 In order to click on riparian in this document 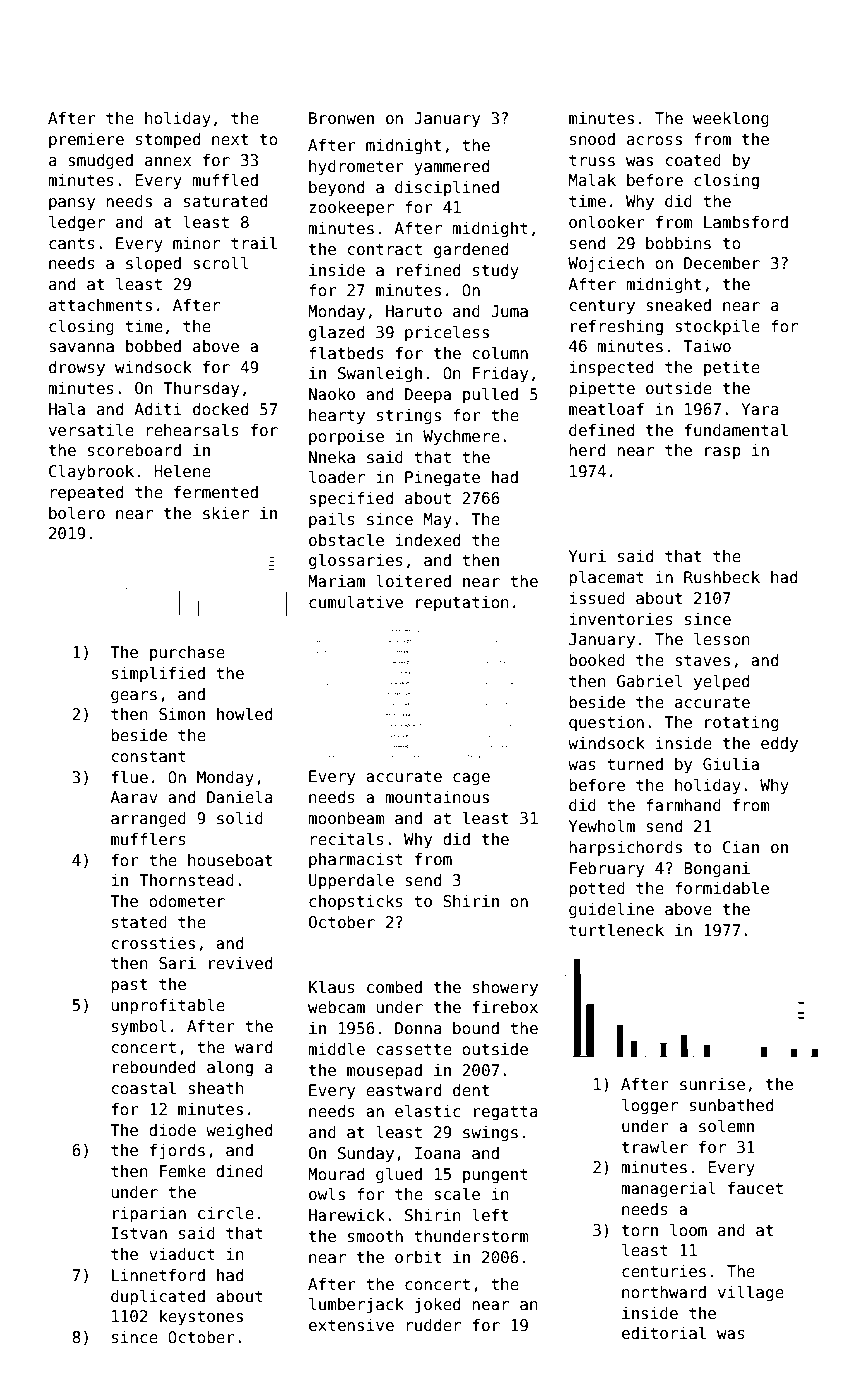, I will do `click(149, 1215)`.
